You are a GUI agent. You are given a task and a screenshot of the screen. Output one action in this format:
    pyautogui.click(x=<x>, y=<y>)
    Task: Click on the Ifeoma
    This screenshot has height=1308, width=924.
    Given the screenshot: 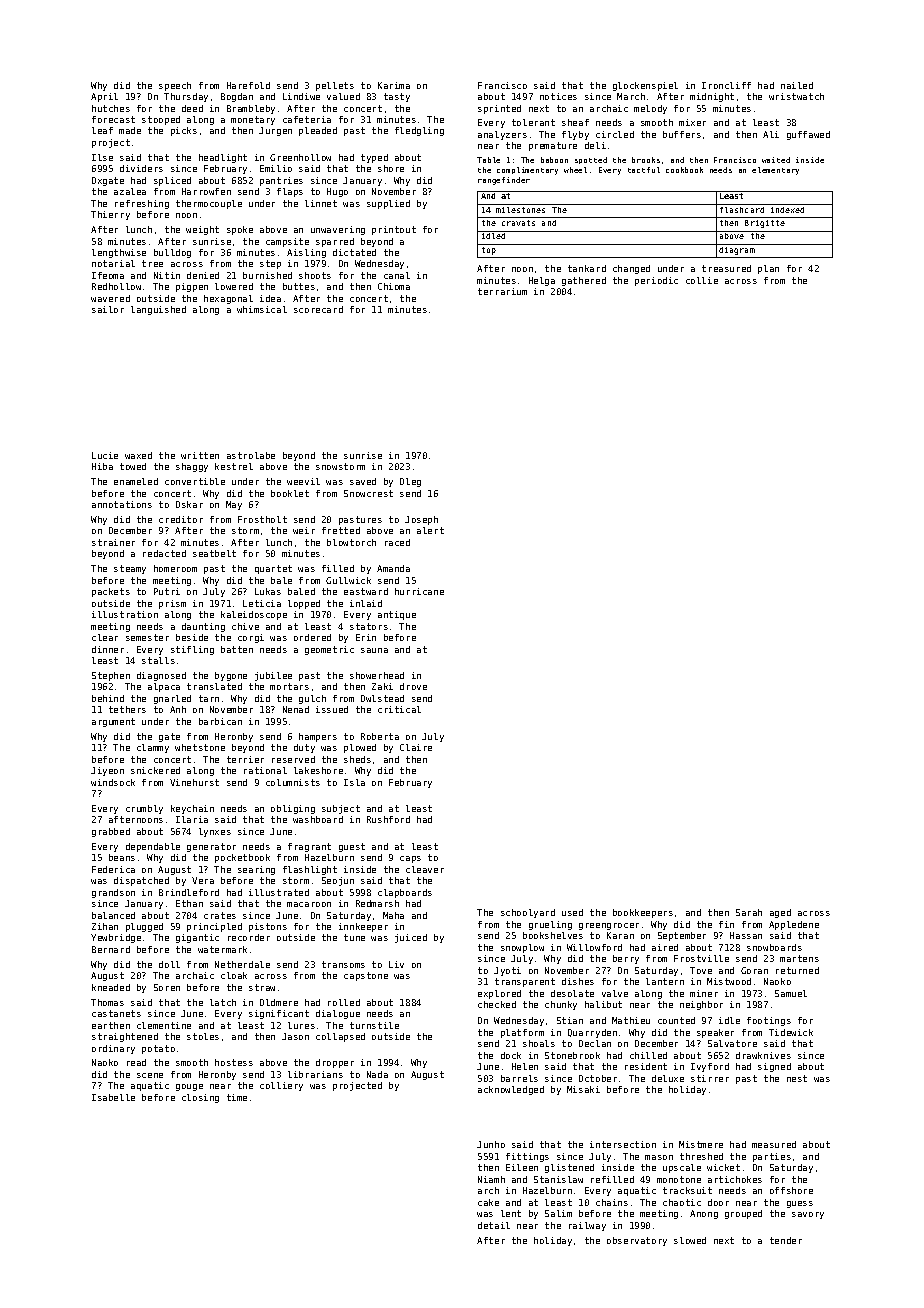 What is the action you would take?
    pyautogui.click(x=108, y=275)
